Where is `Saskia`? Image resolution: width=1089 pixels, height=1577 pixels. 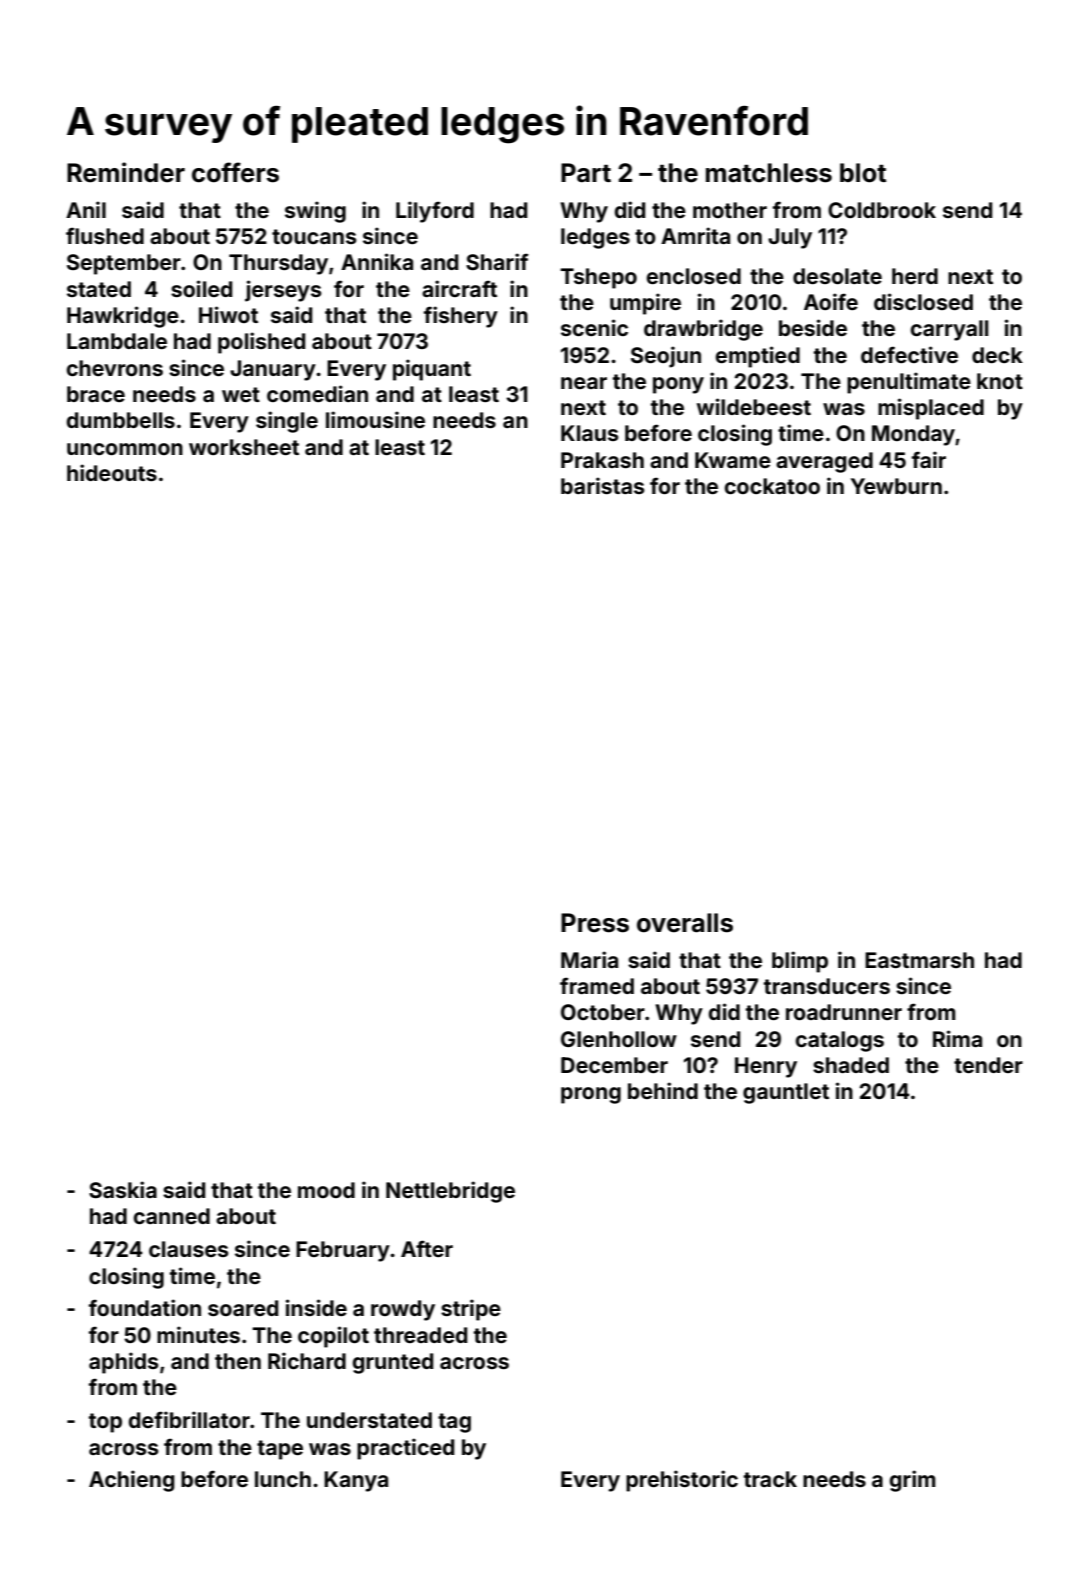
Saskia is located at coordinates (123, 1189).
